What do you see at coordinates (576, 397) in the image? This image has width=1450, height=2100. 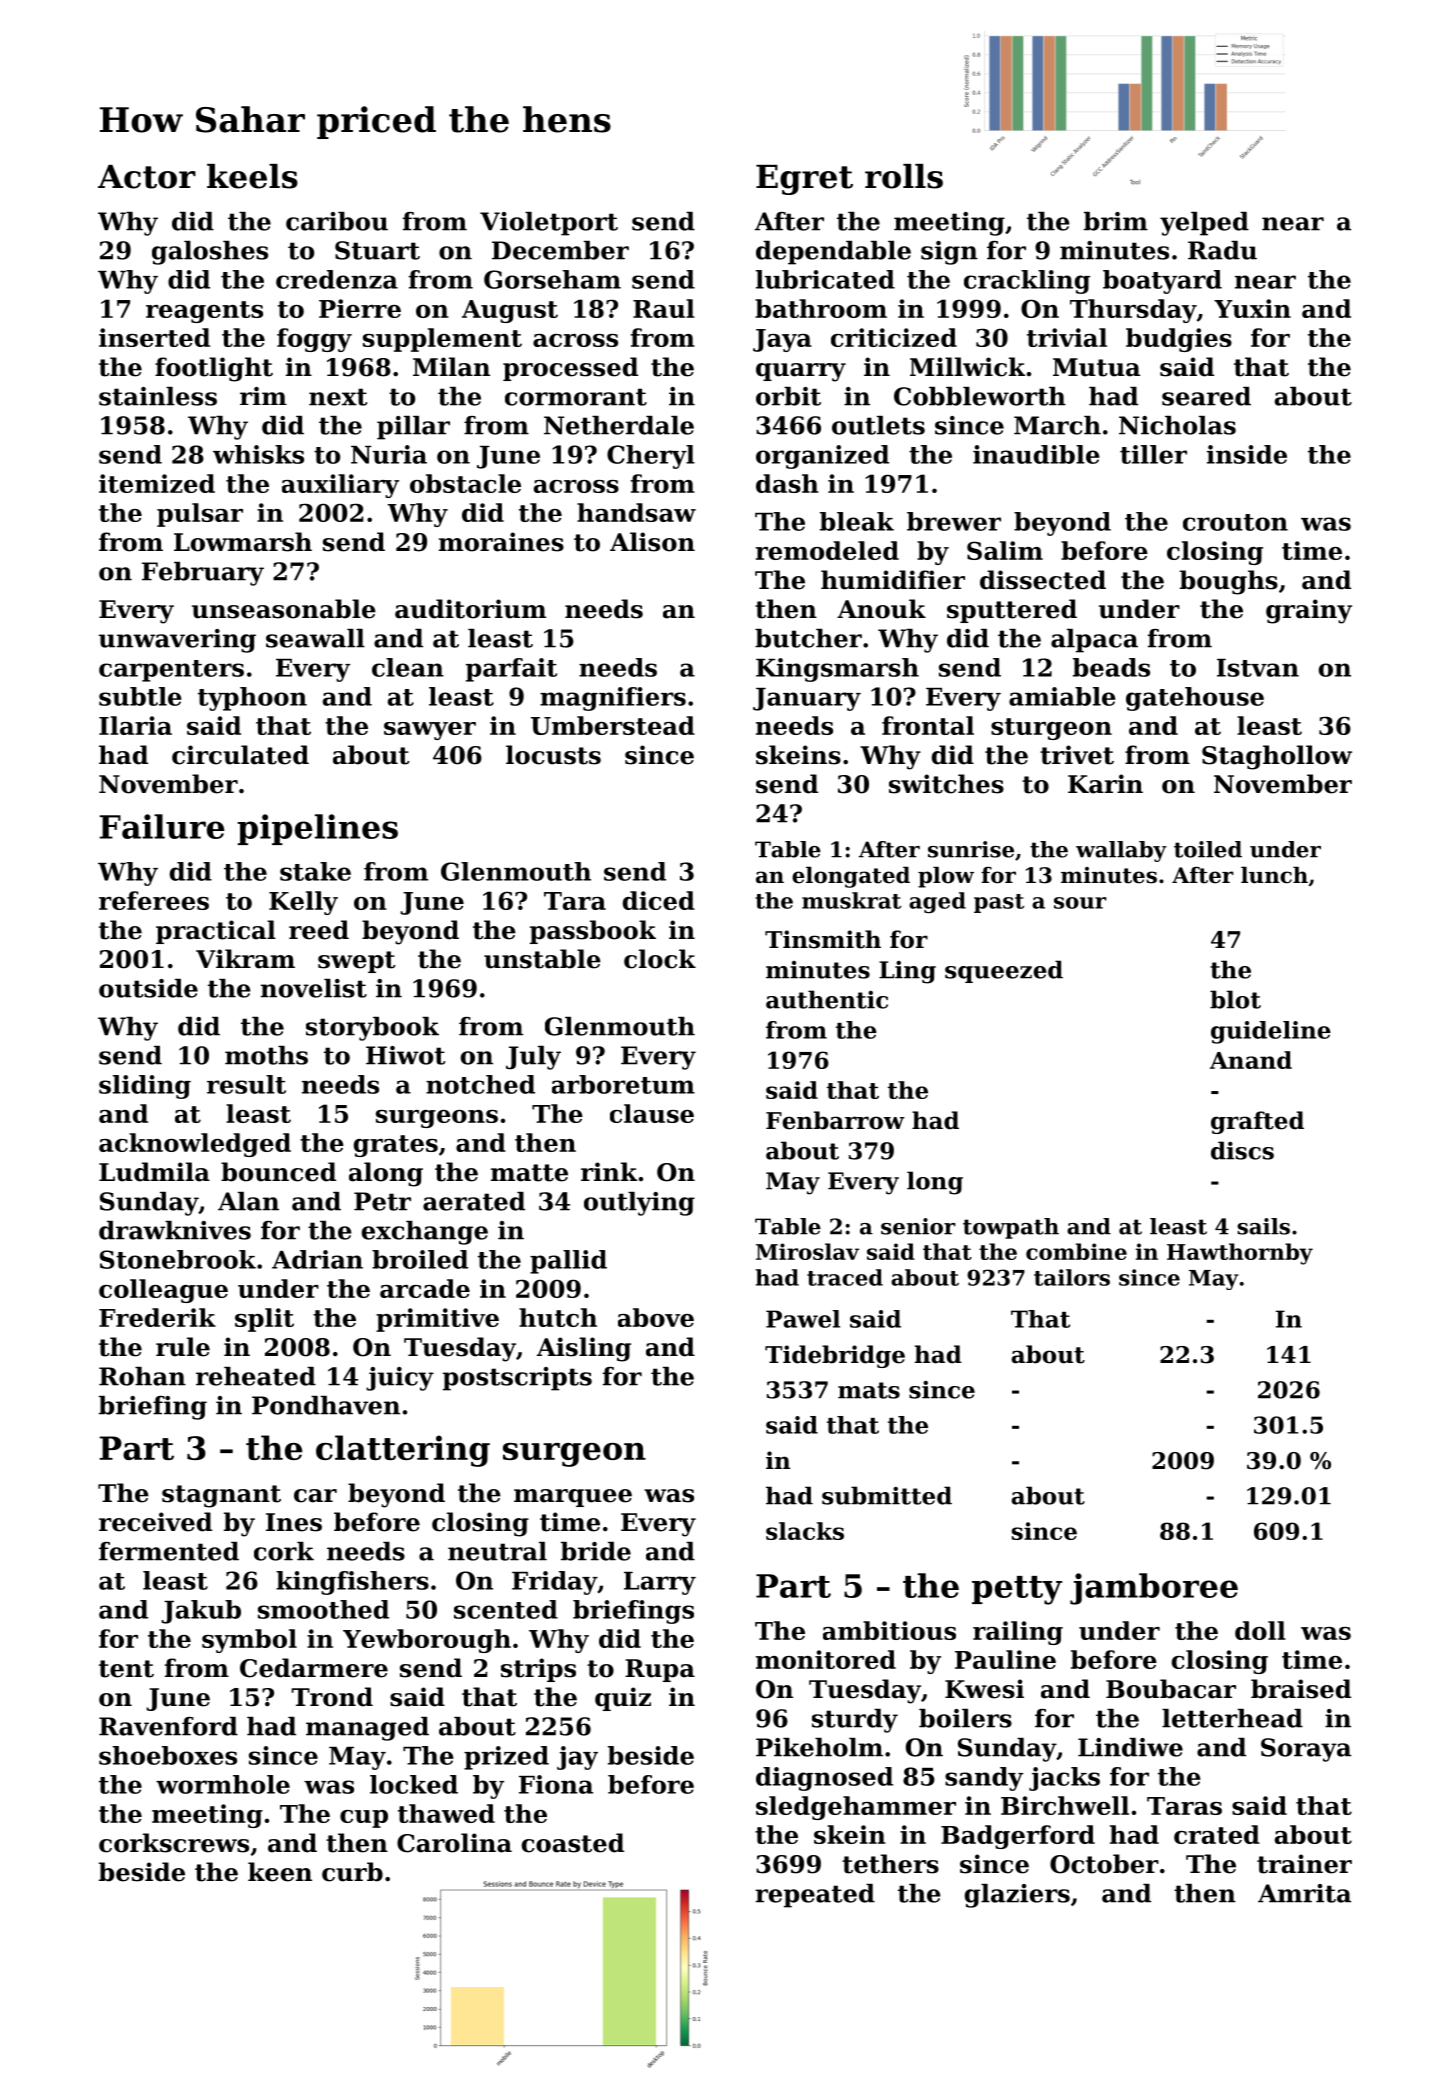 I see `cormorant` at bounding box center [576, 397].
